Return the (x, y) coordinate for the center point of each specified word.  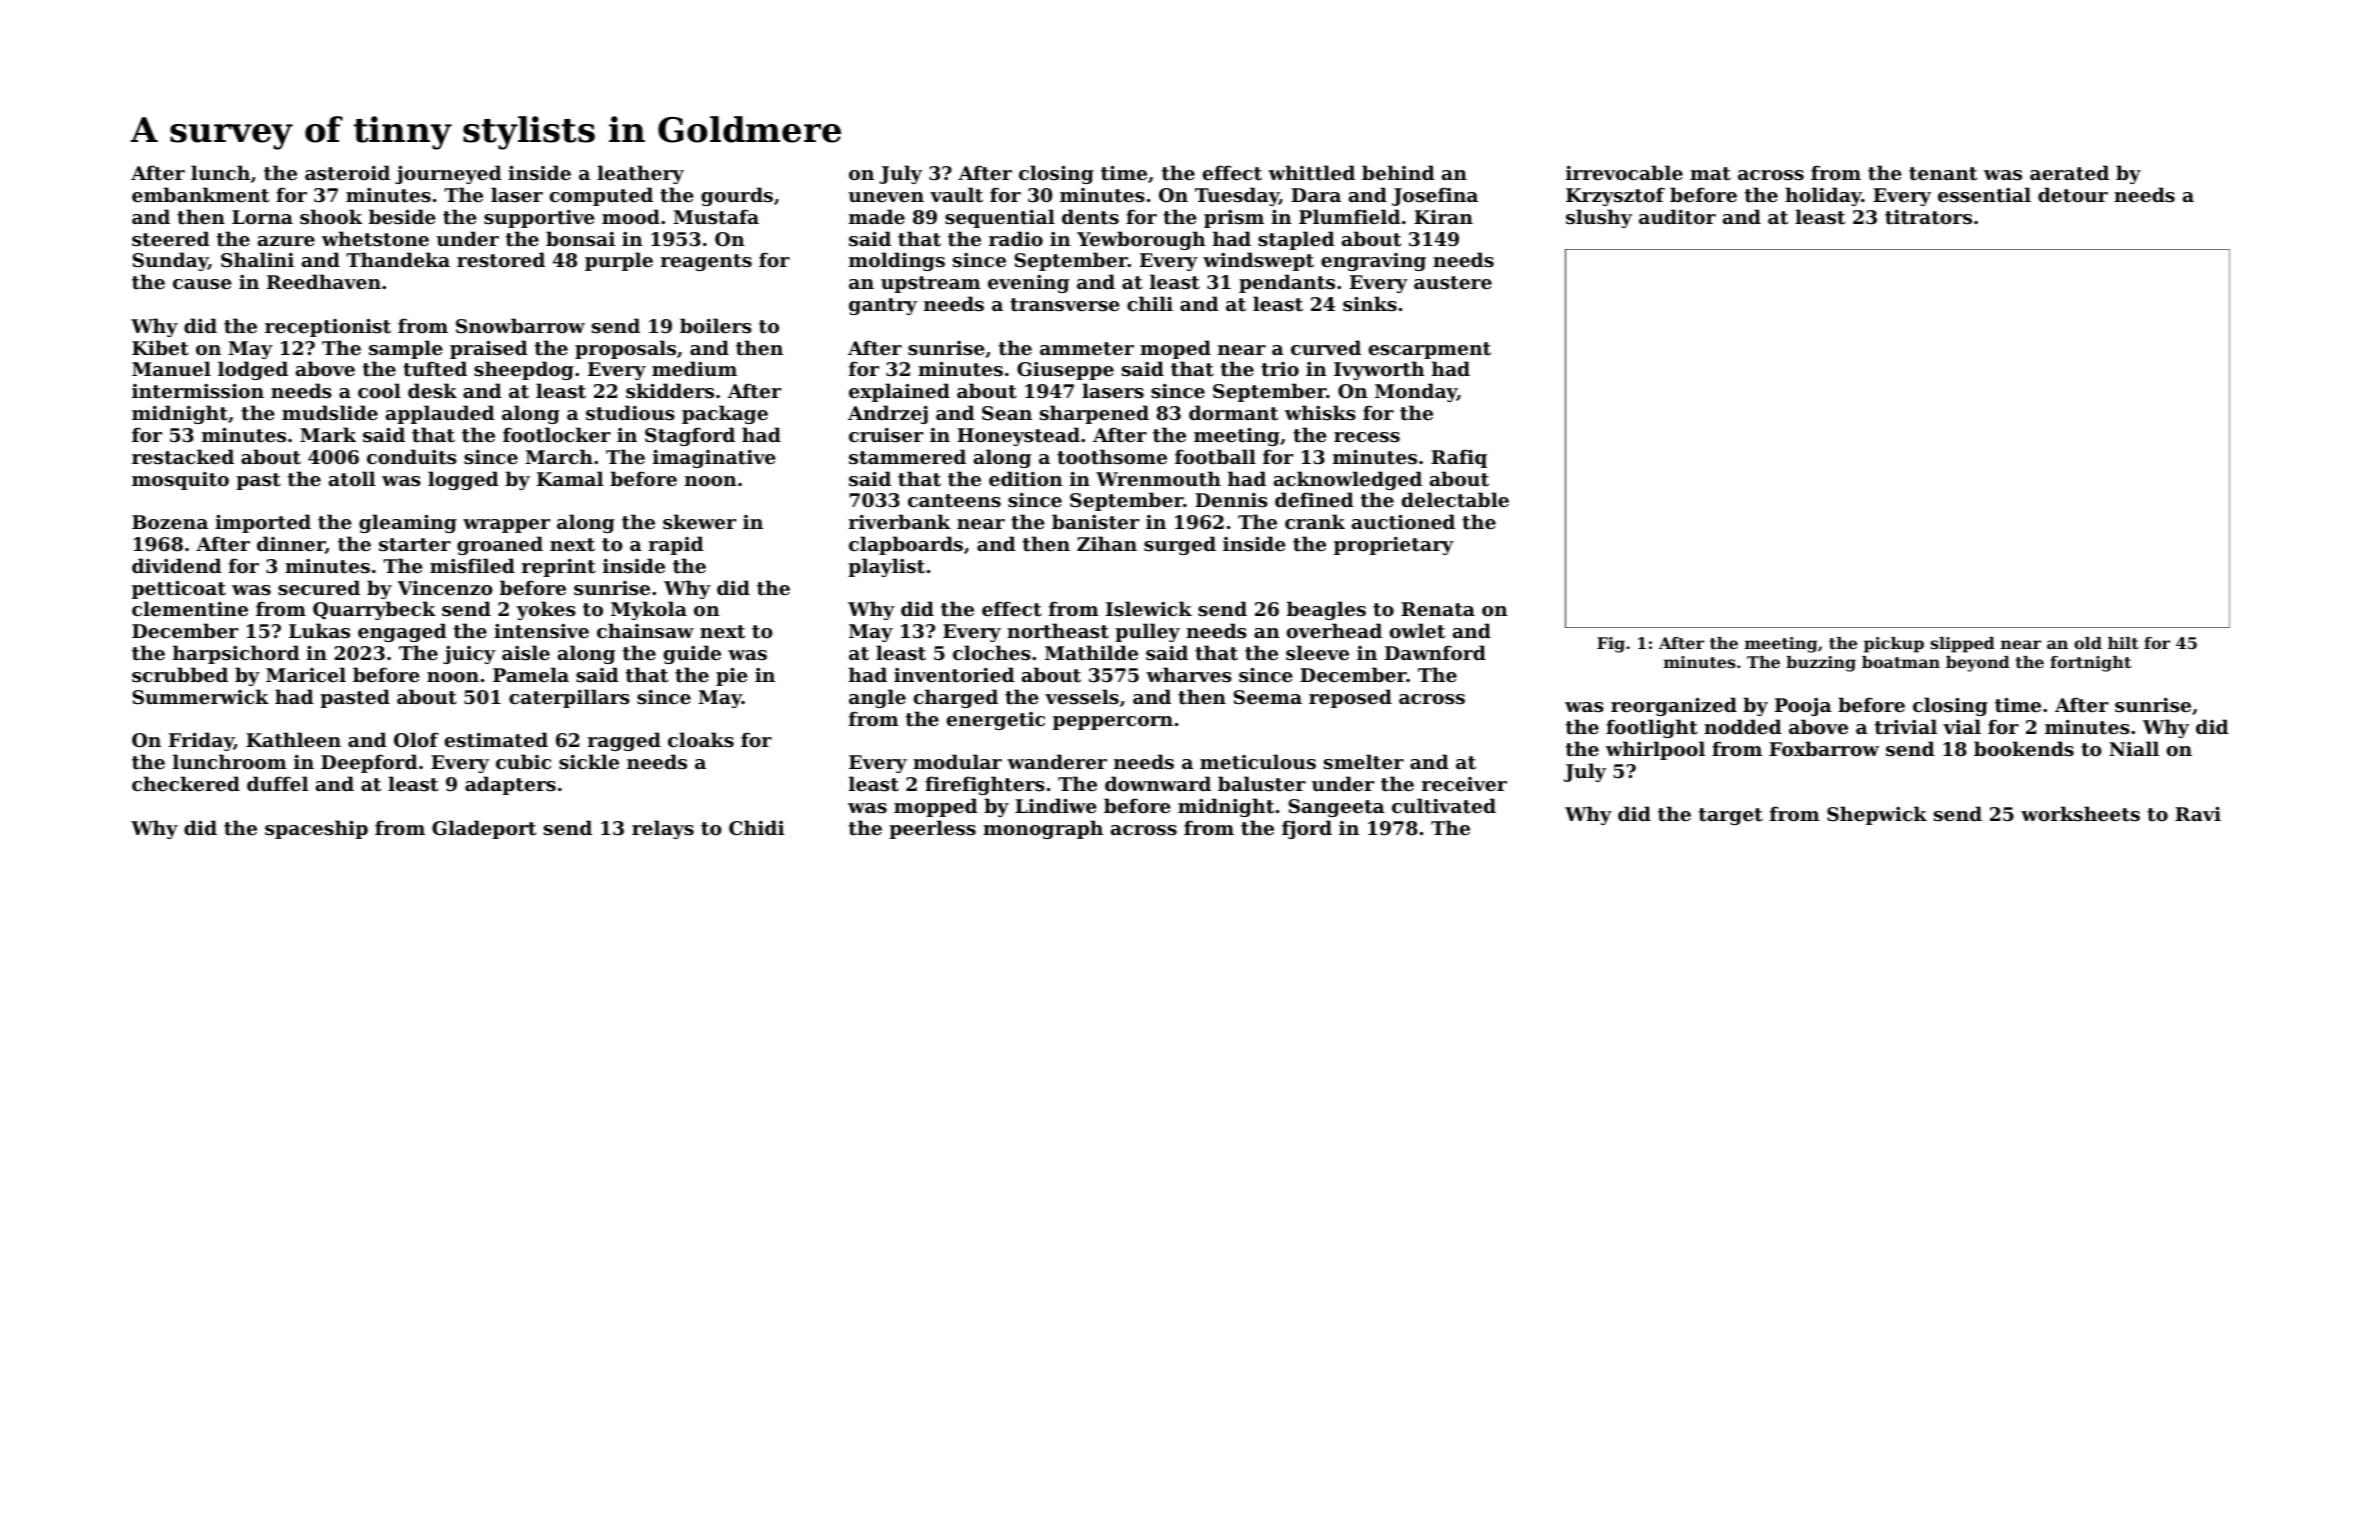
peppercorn (1113, 723)
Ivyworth (1379, 370)
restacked (183, 457)
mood (631, 216)
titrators (1928, 217)
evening (1028, 284)
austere (1453, 283)
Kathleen (293, 740)
